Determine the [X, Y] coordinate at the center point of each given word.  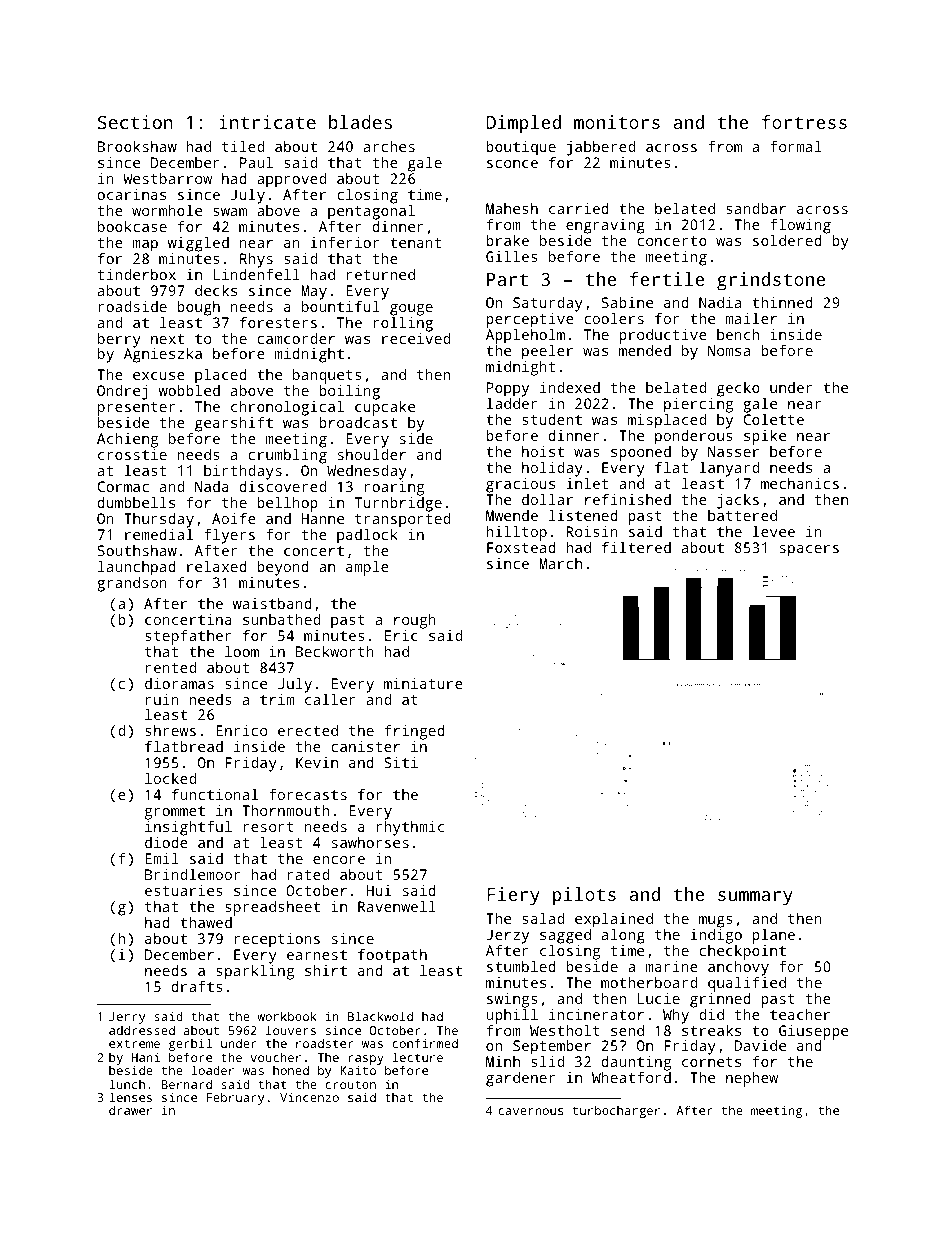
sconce [512, 164]
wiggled [198, 244]
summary [755, 898]
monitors [617, 122]
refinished [628, 499]
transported [402, 520]
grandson [132, 584]
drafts [197, 986]
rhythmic [410, 828]
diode [166, 842]
